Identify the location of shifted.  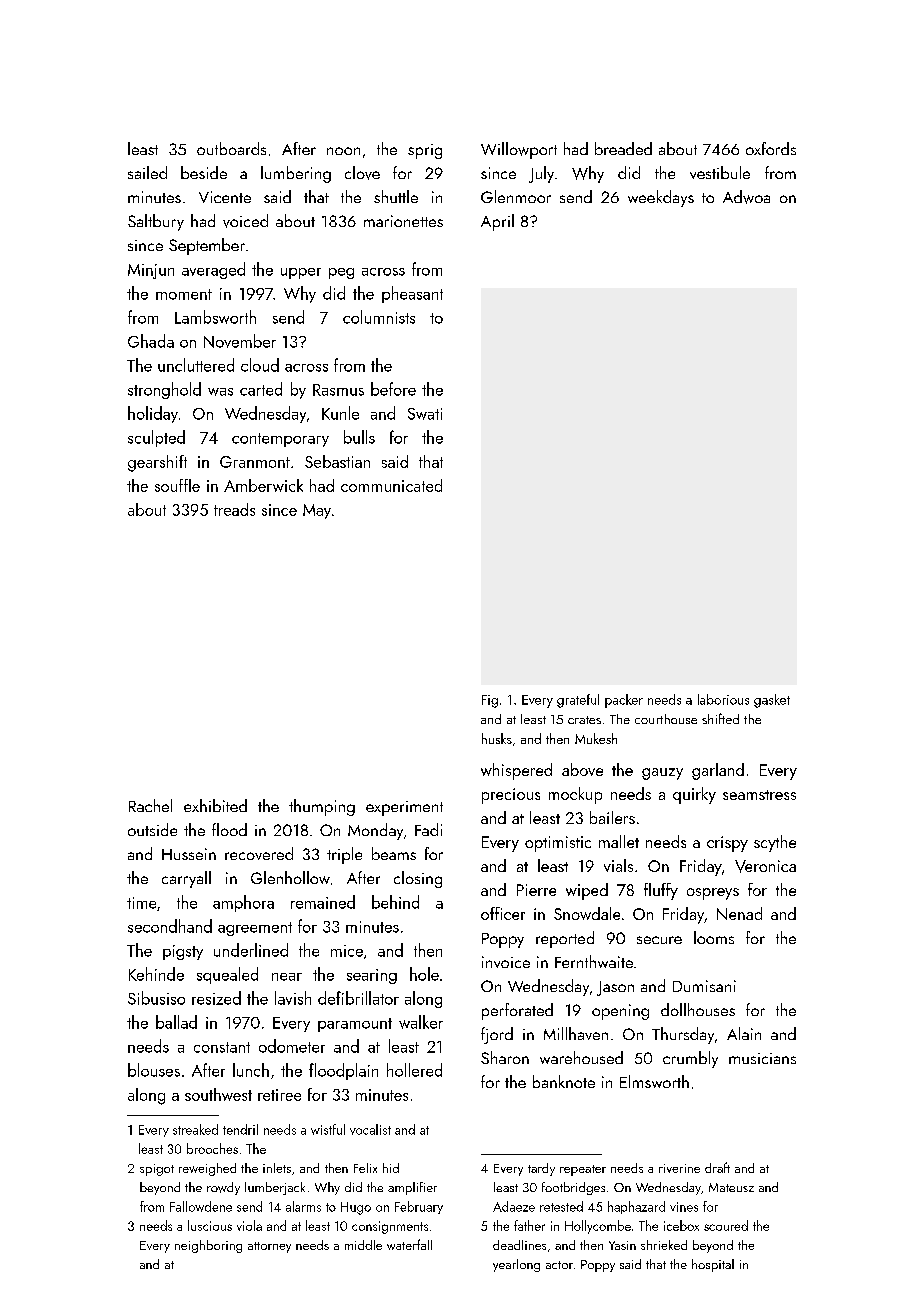
(720, 718).
